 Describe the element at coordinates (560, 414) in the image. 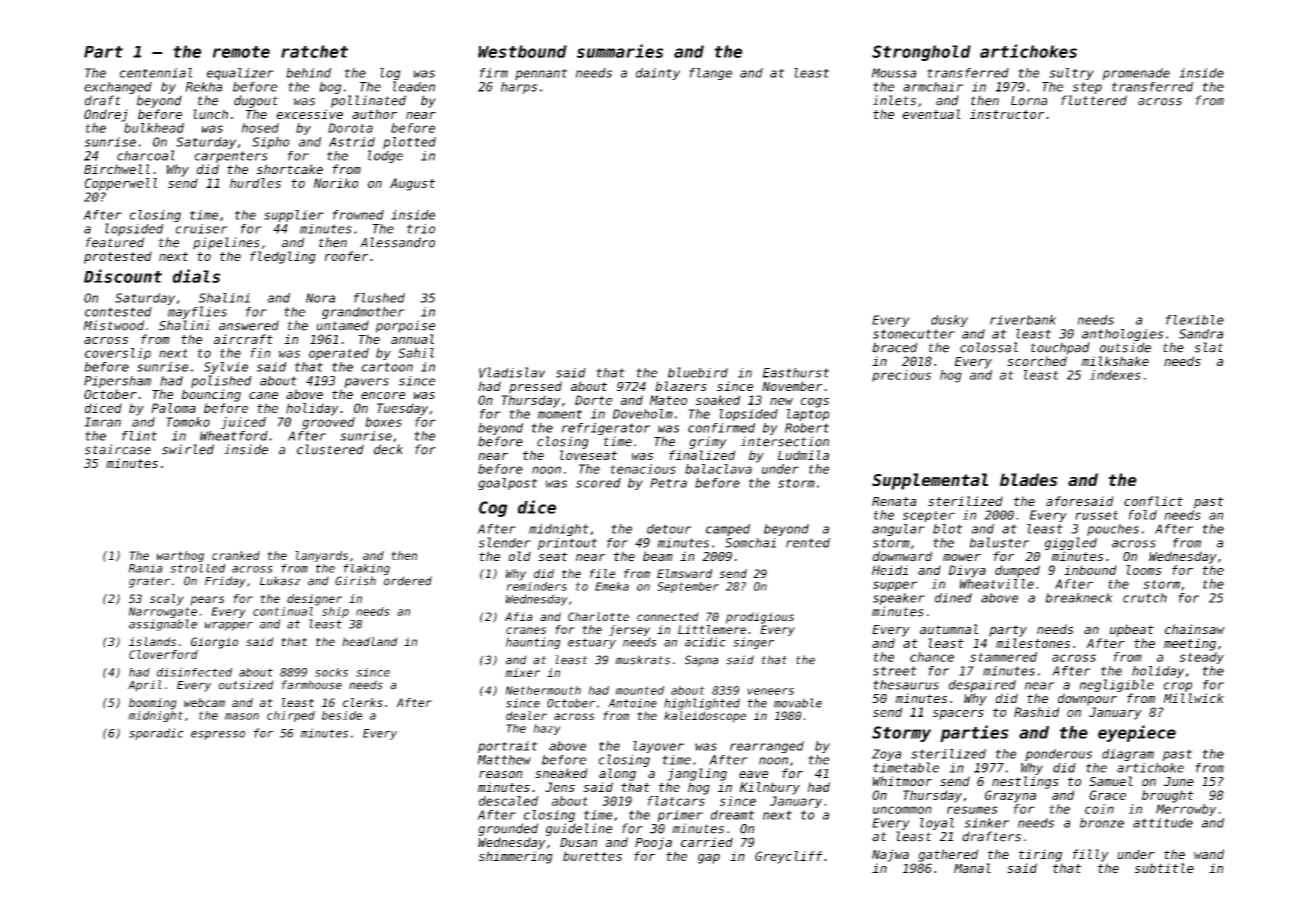

I see `moment` at that location.
